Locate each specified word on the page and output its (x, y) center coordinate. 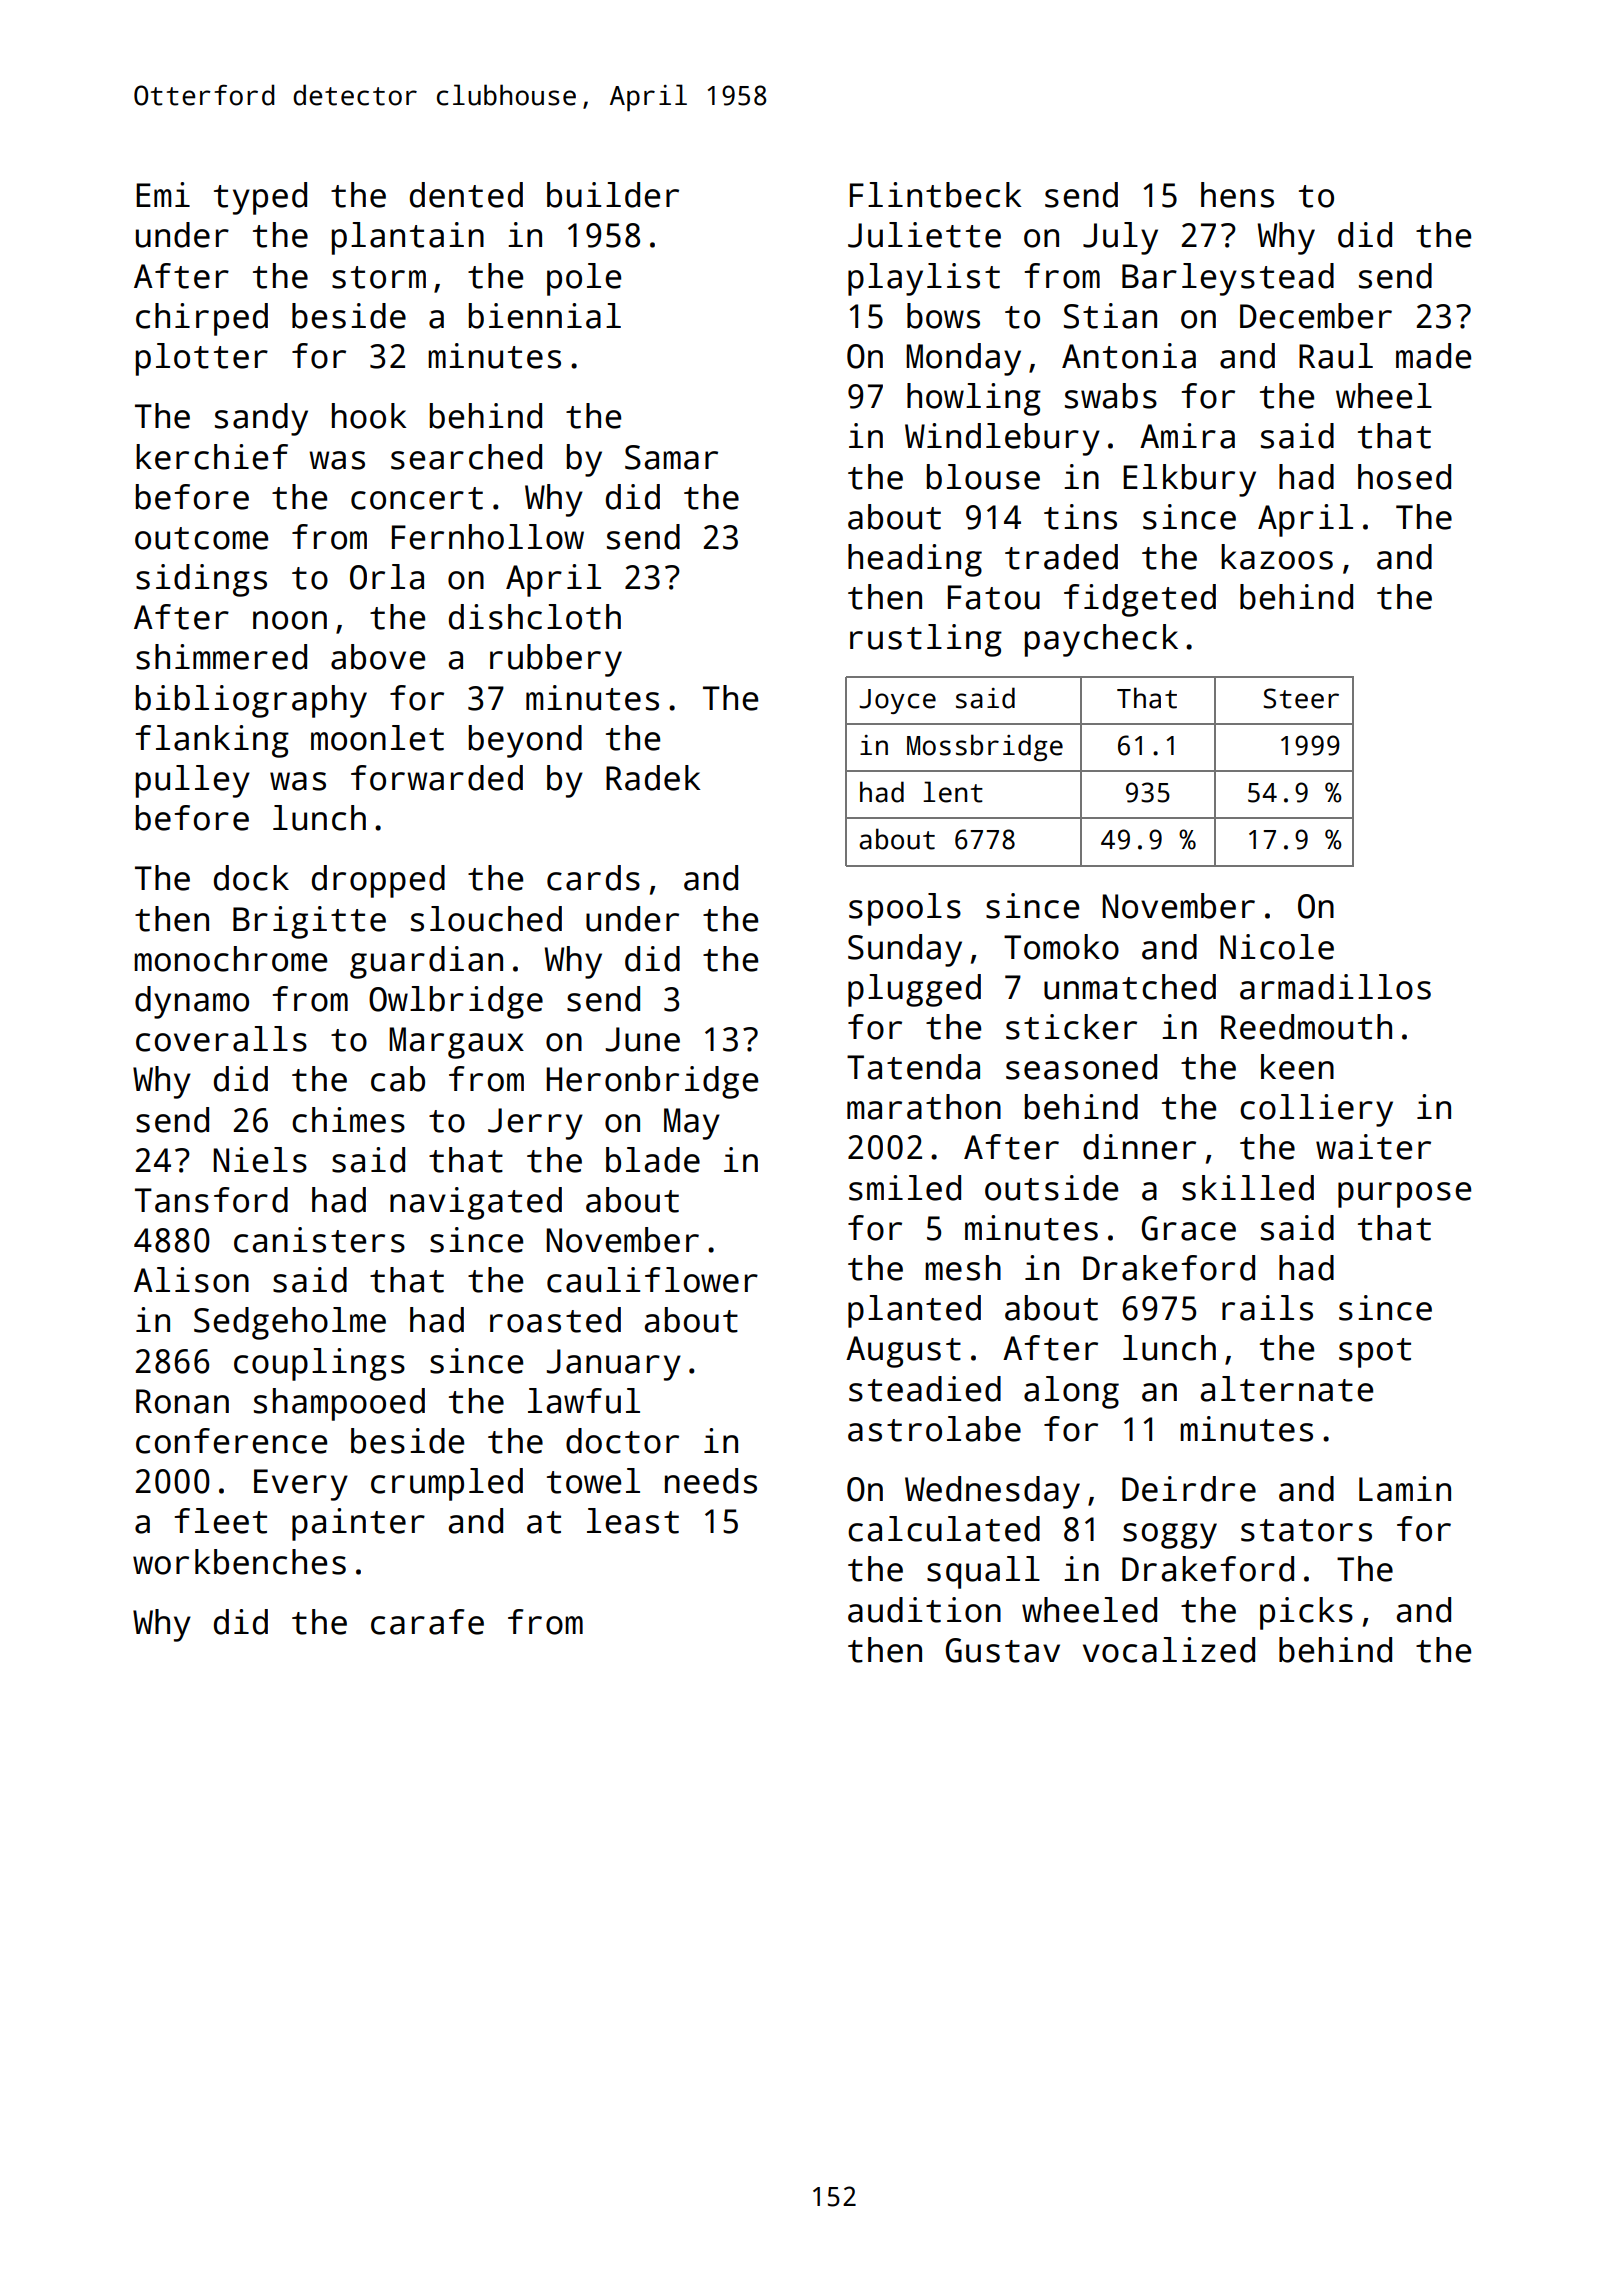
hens (1237, 195)
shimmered (221, 657)
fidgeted (1140, 600)
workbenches (239, 1562)
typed (260, 198)
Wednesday (992, 1492)
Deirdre (1189, 1489)
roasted (555, 1320)
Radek (653, 778)
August (903, 1352)
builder (613, 195)
